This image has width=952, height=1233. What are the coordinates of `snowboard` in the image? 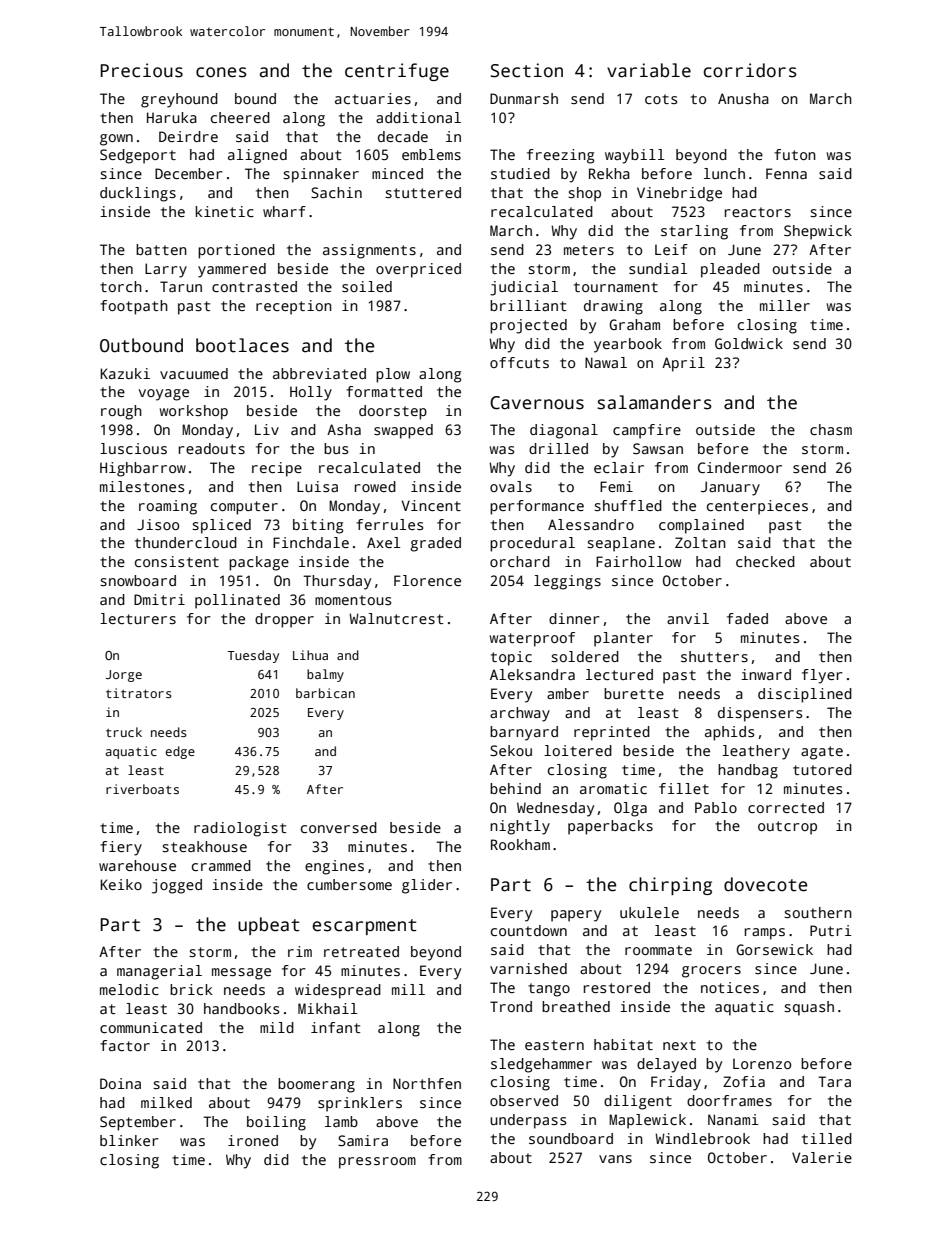 It's located at (138, 580).
